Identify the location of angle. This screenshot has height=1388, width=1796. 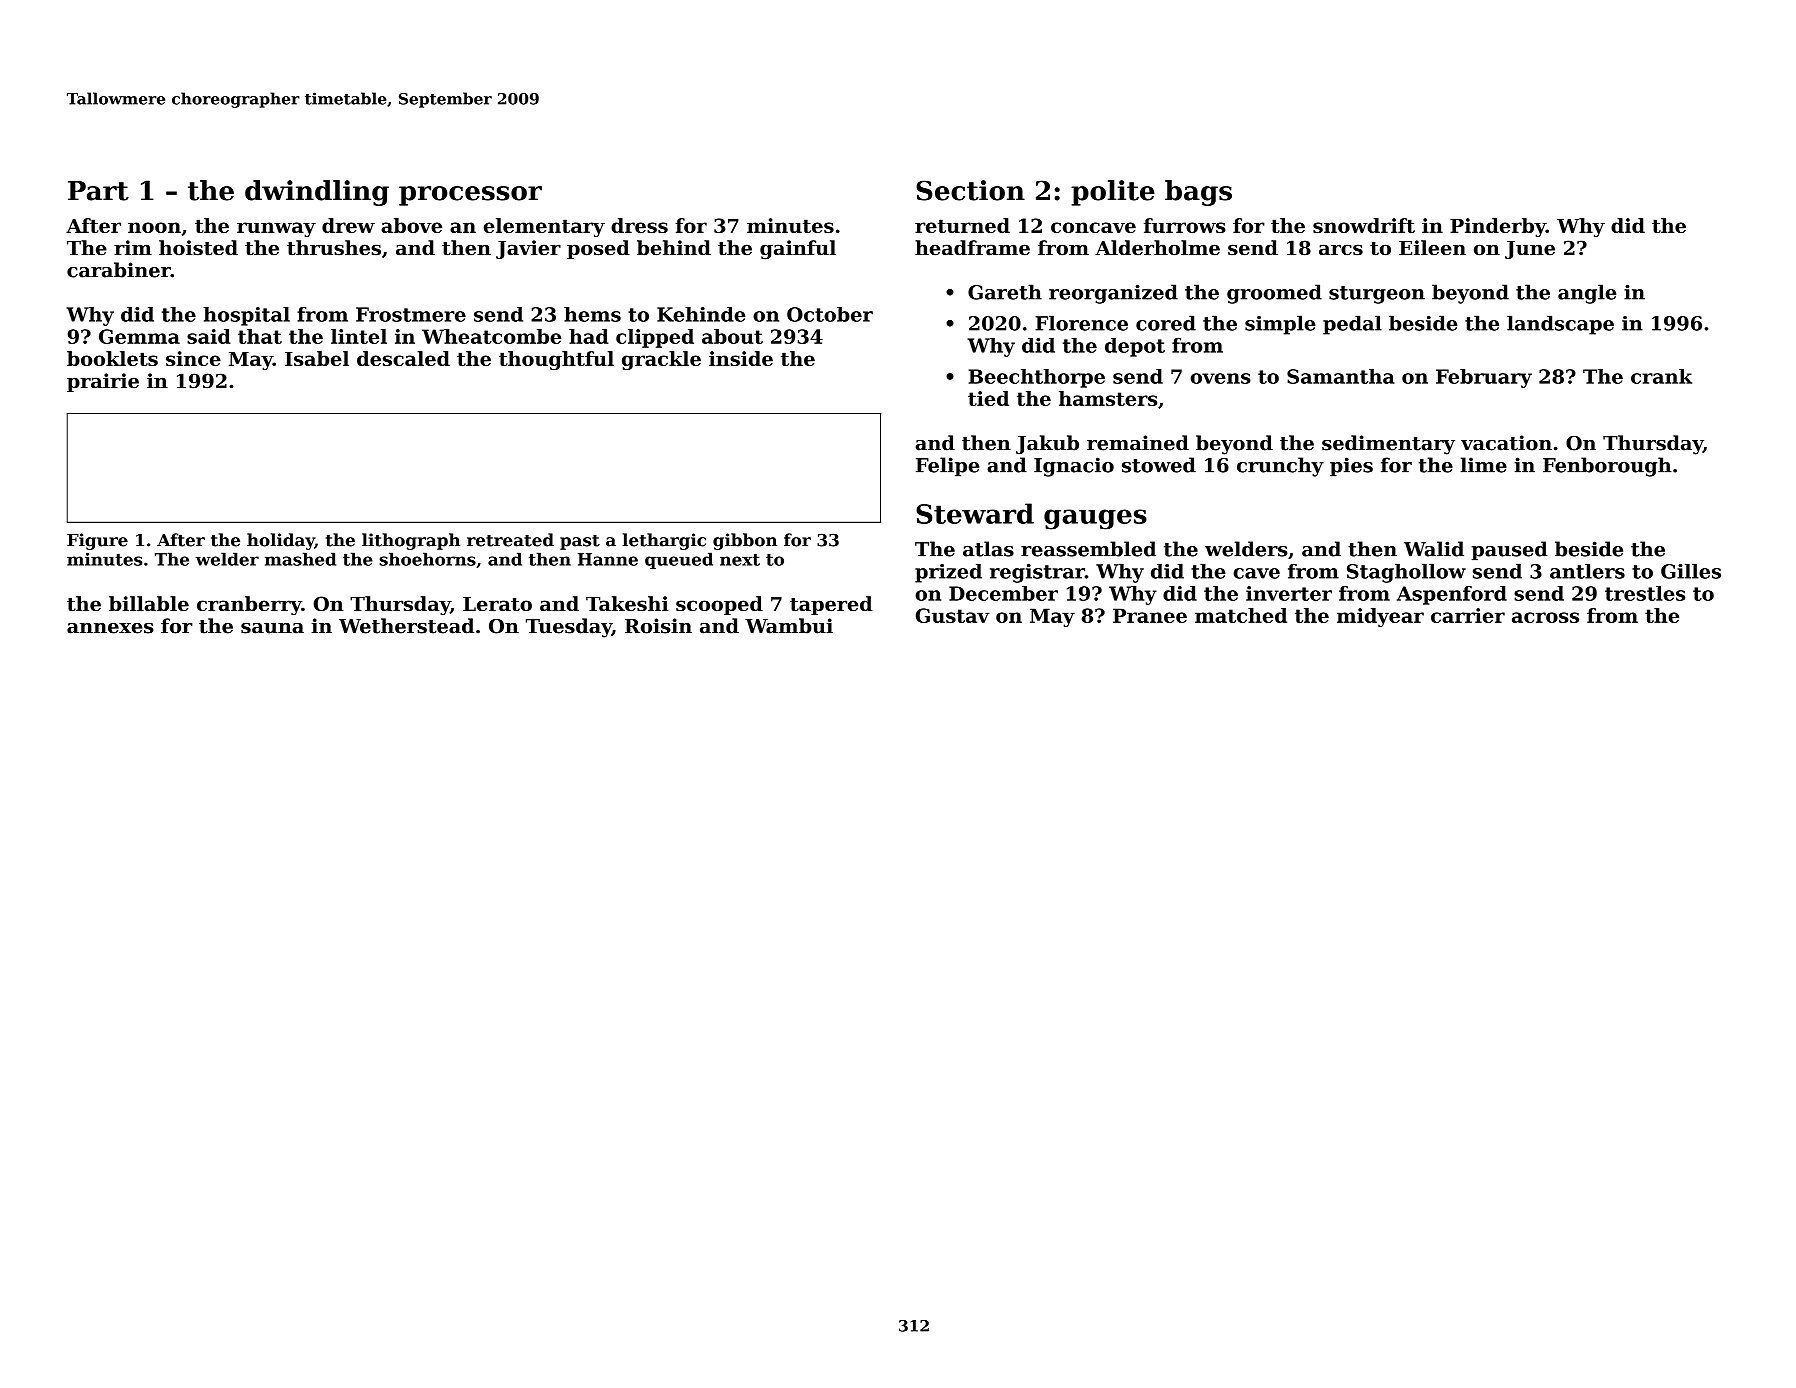
(1587, 294).
